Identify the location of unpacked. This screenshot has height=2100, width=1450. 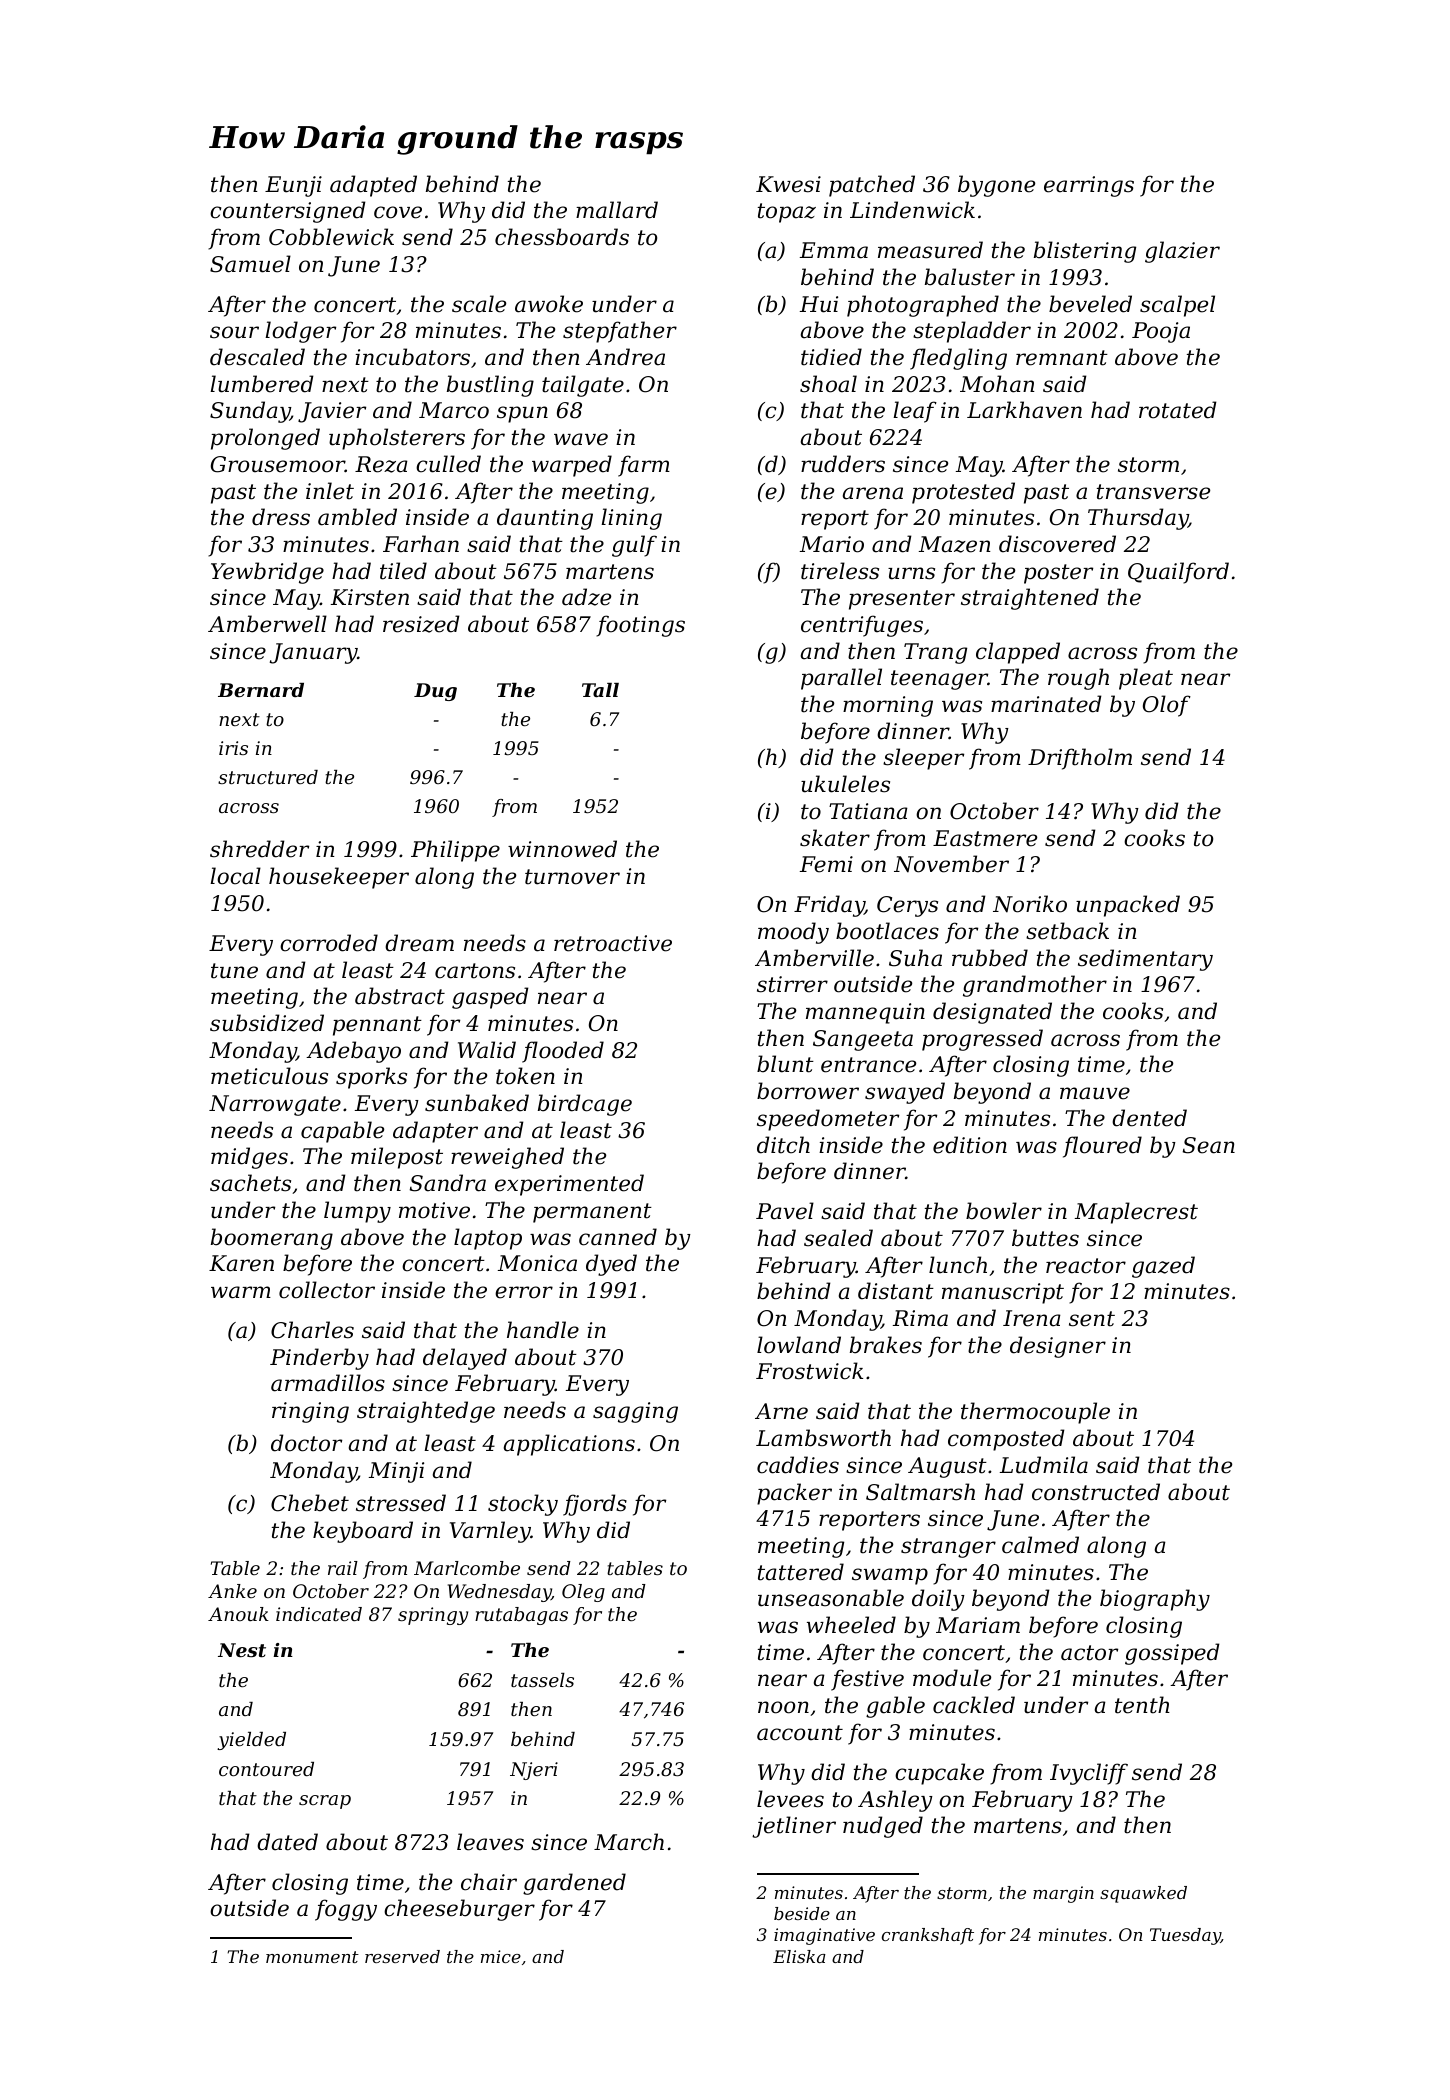
(1128, 906).
